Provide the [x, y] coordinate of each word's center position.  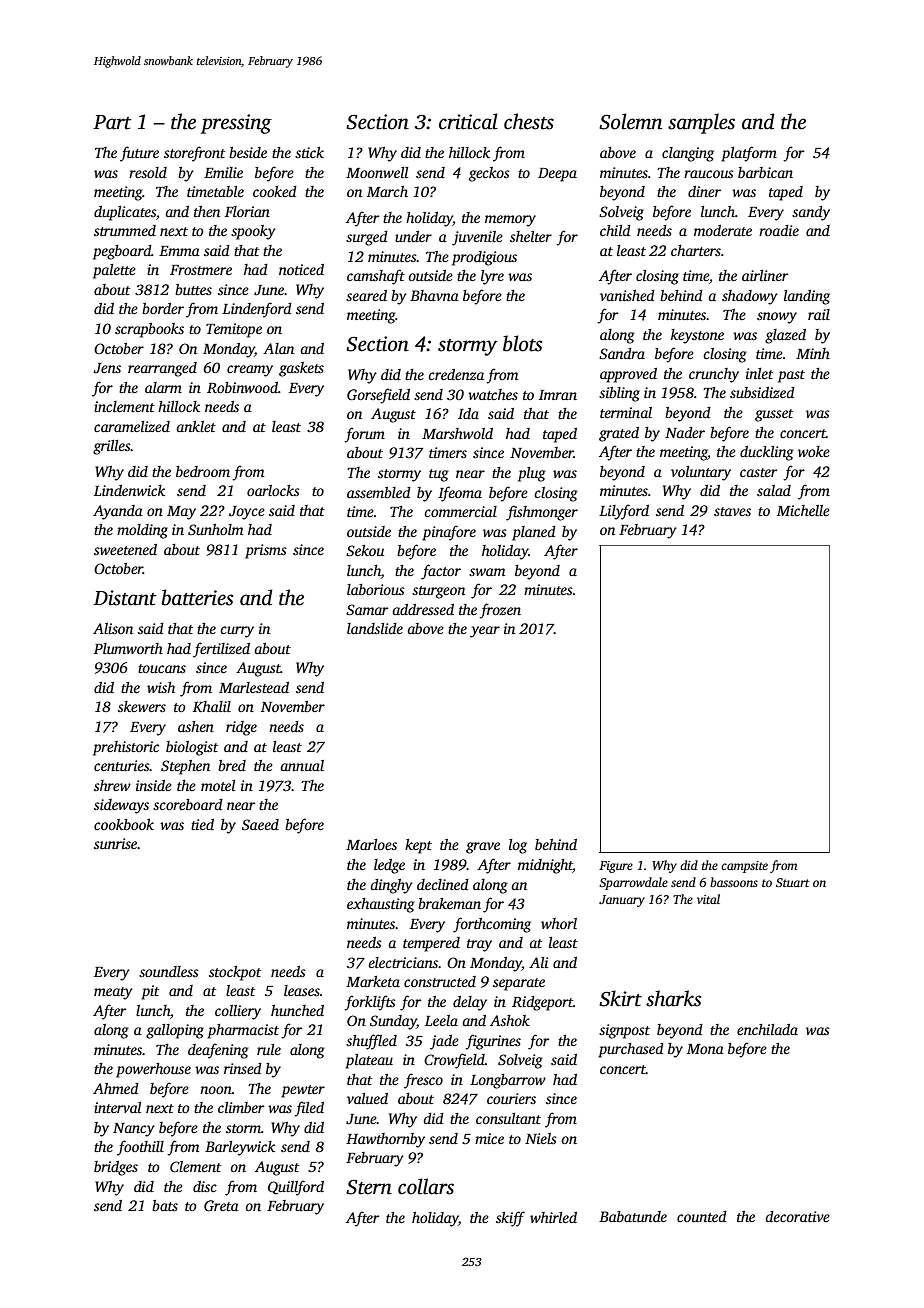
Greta [221, 1205]
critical [468, 121]
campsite [744, 867]
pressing [236, 124]
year [485, 632]
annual [302, 765]
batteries [197, 597]
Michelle [803, 510]
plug [532, 474]
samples [701, 123]
